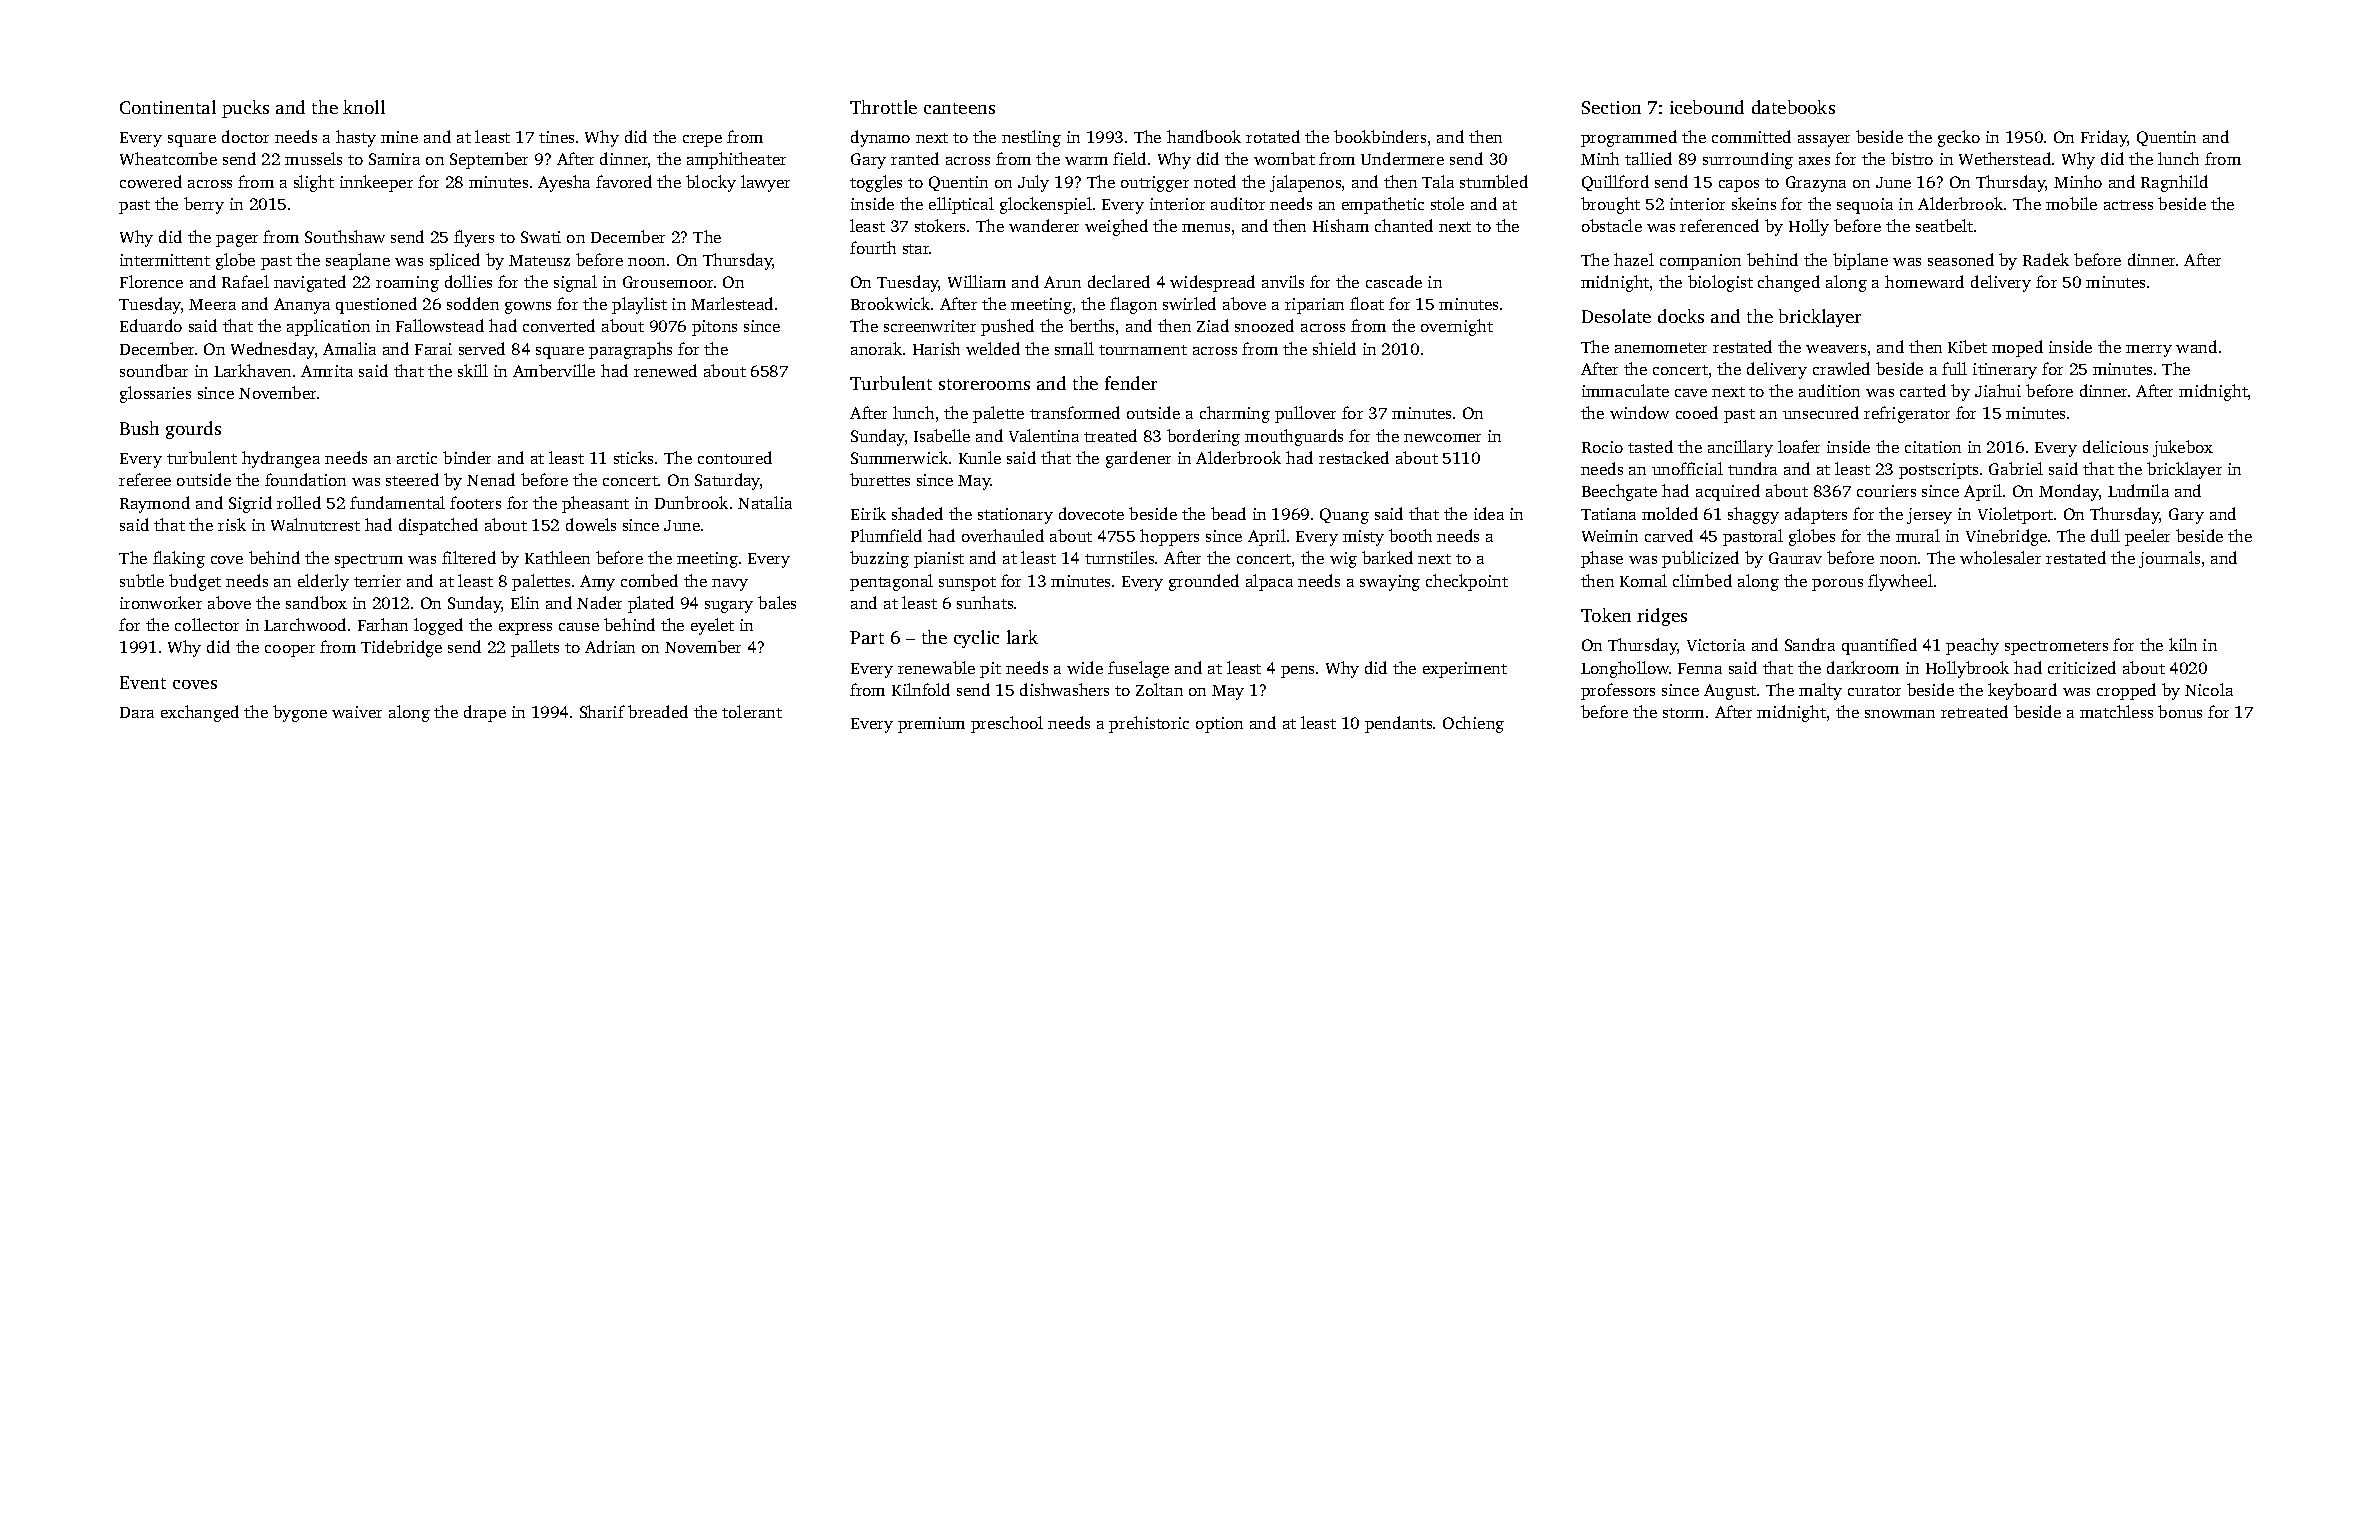  What do you see at coordinates (1793, 107) in the image?
I see `datebooks` at bounding box center [1793, 107].
